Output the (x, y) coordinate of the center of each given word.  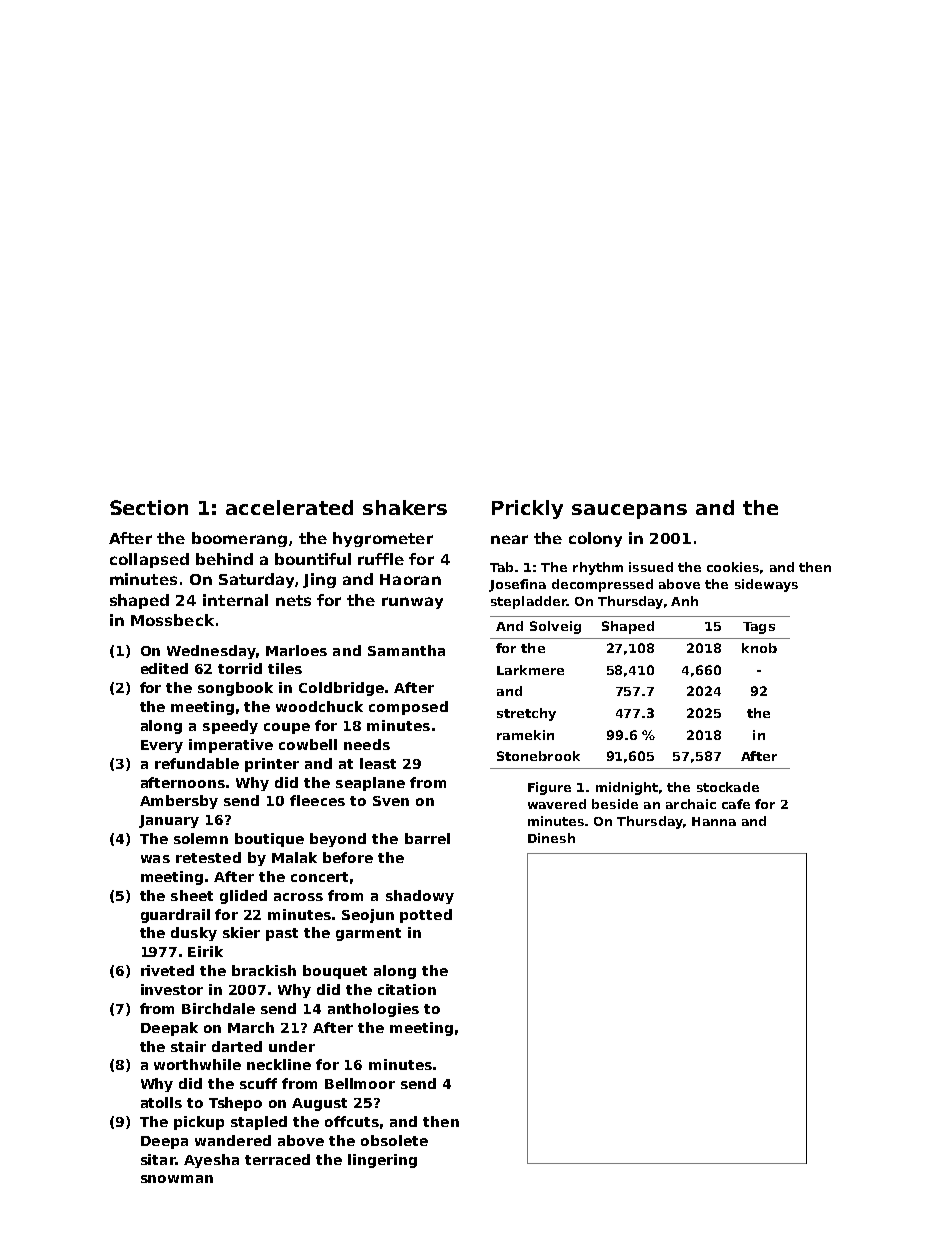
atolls (161, 1102)
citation (407, 989)
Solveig (555, 627)
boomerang (239, 539)
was (155, 859)
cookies (733, 567)
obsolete (394, 1140)
